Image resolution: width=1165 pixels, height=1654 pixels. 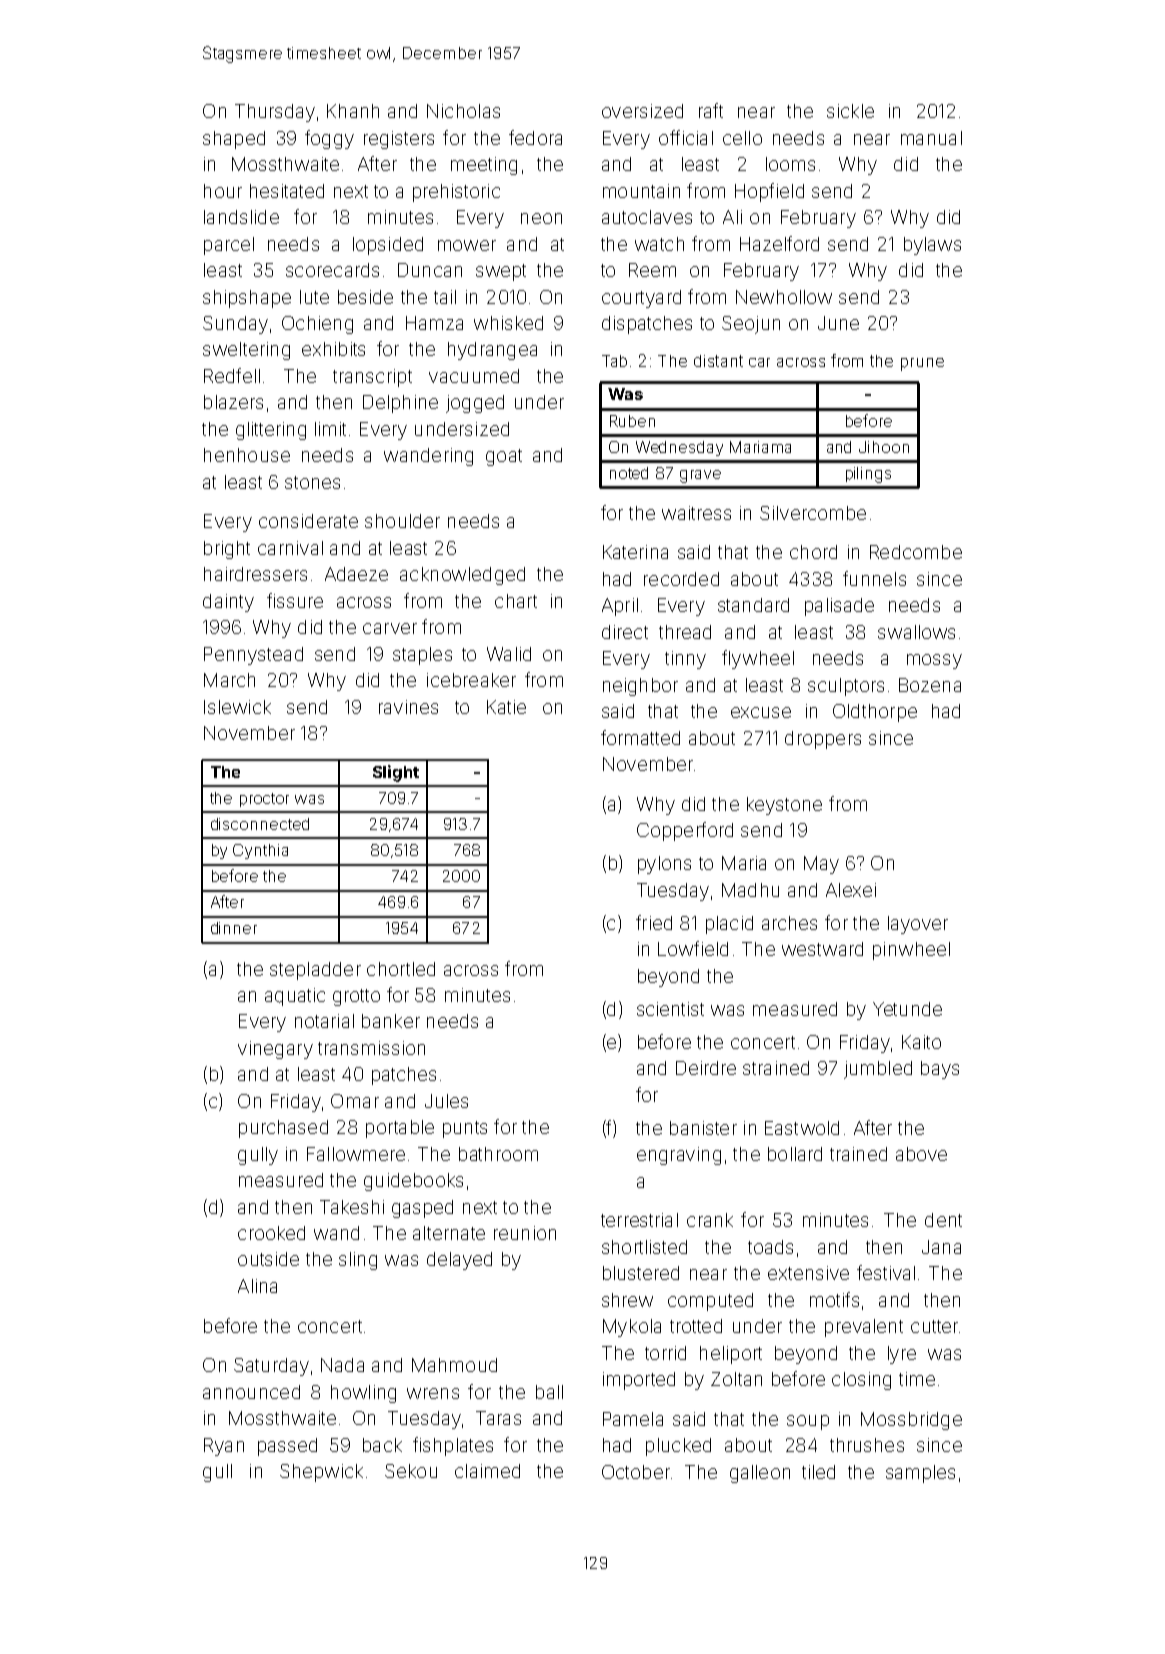 I want to click on keystone, so click(x=784, y=806).
